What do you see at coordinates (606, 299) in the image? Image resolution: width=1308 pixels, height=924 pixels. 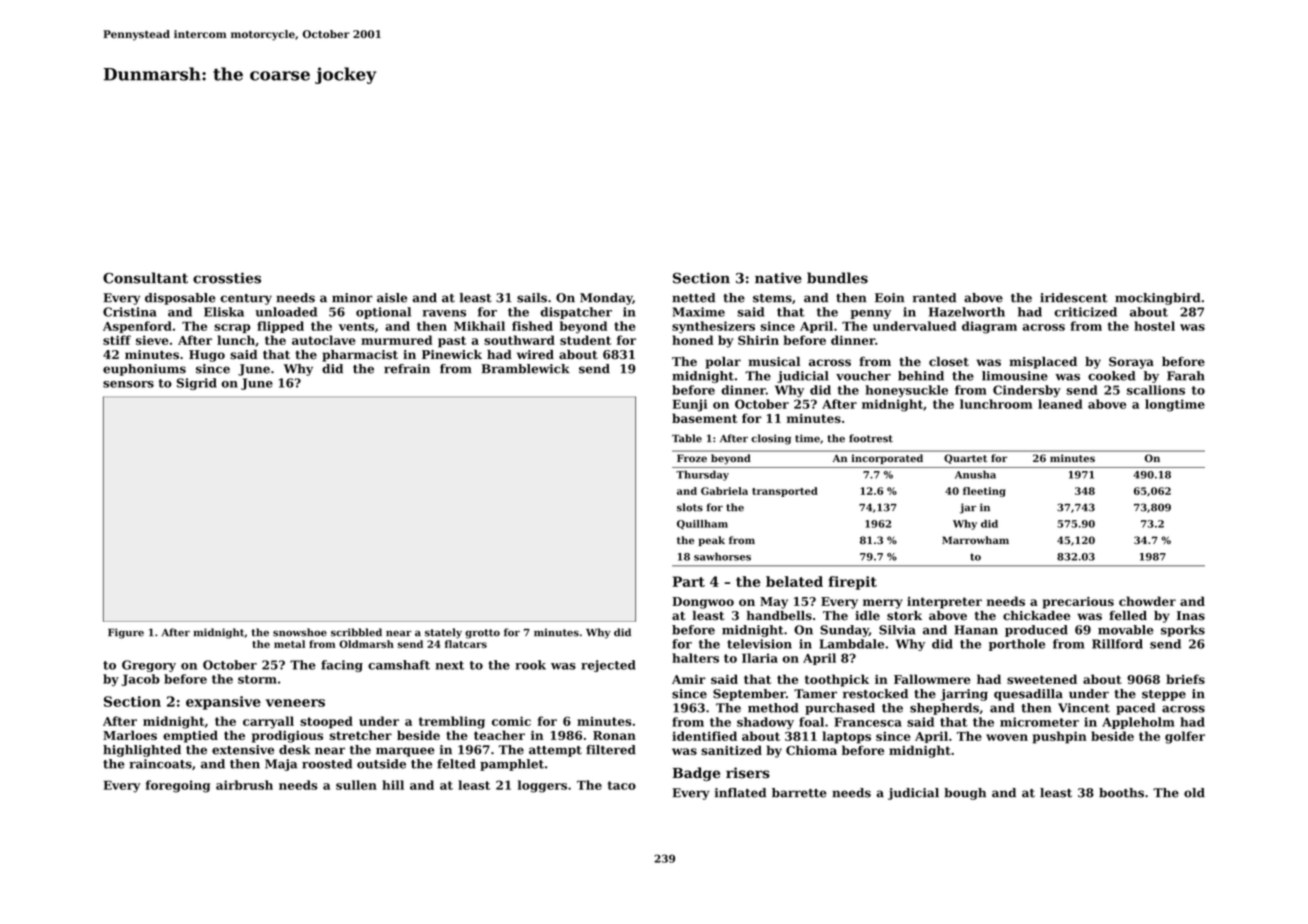 I see `Monday` at bounding box center [606, 299].
